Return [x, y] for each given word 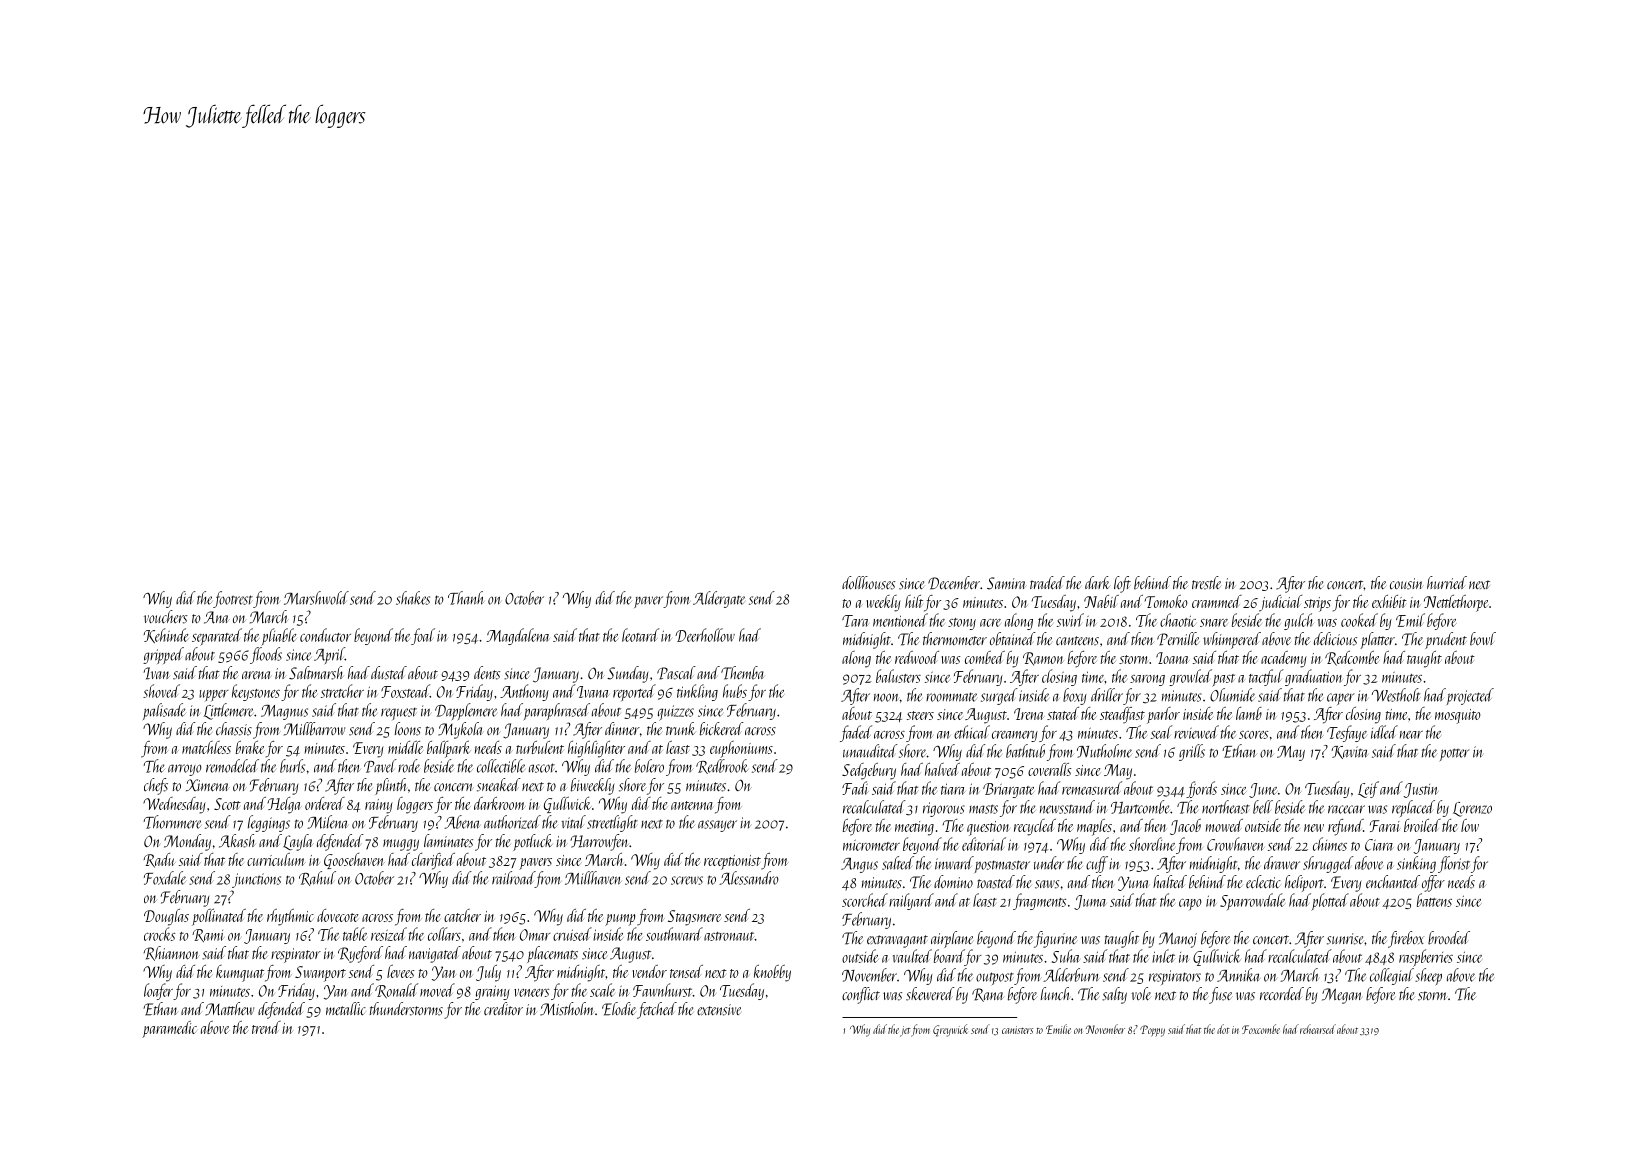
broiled [1422, 825]
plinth [391, 786]
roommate [951, 697]
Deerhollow [705, 635]
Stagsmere [694, 918]
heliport [1304, 883]
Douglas [166, 917]
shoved [161, 691]
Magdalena [517, 636]
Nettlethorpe [1456, 603]
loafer [158, 991]
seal [1161, 732]
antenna [692, 805]
